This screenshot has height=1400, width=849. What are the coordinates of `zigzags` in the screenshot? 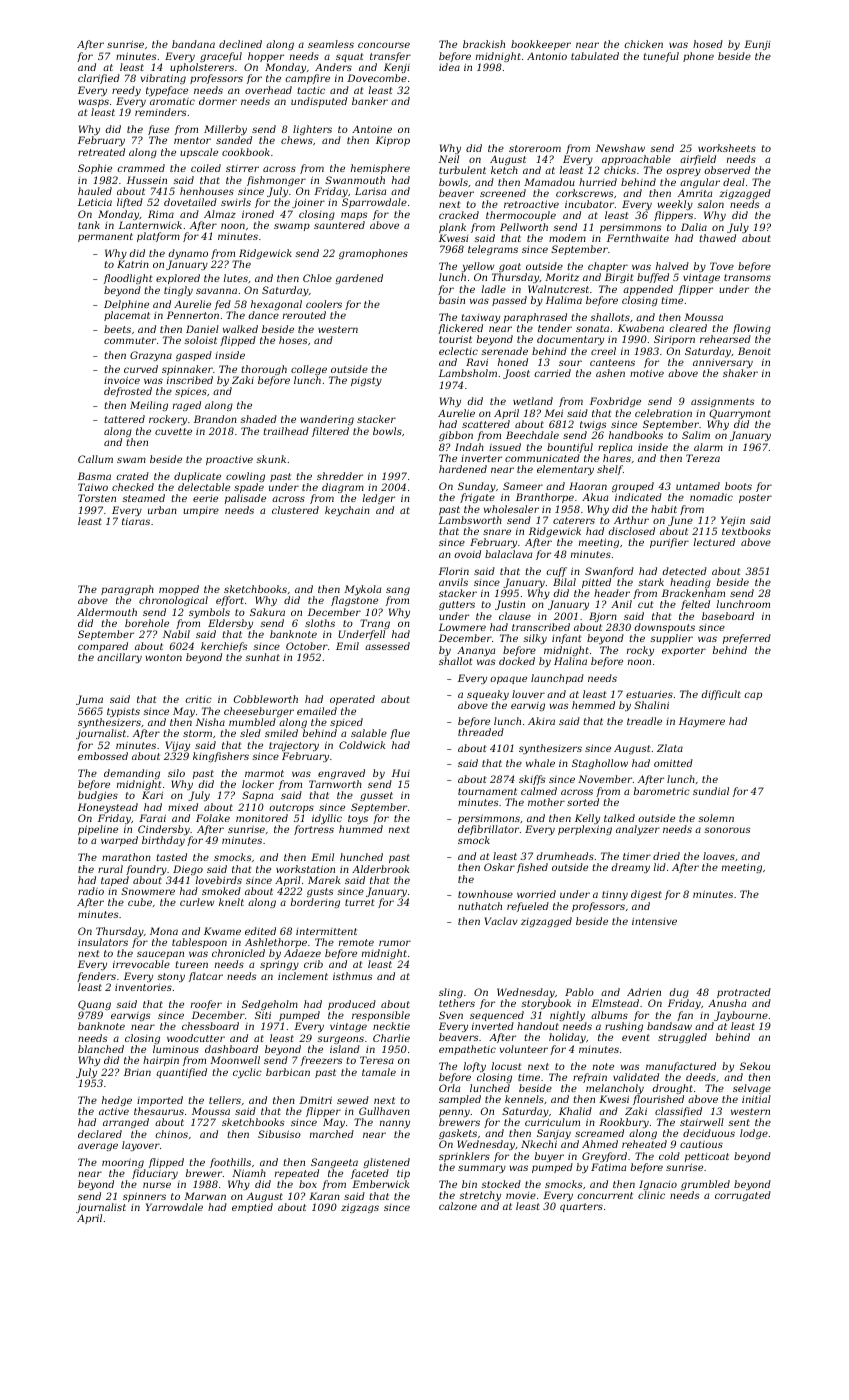 It's located at (360, 1208).
